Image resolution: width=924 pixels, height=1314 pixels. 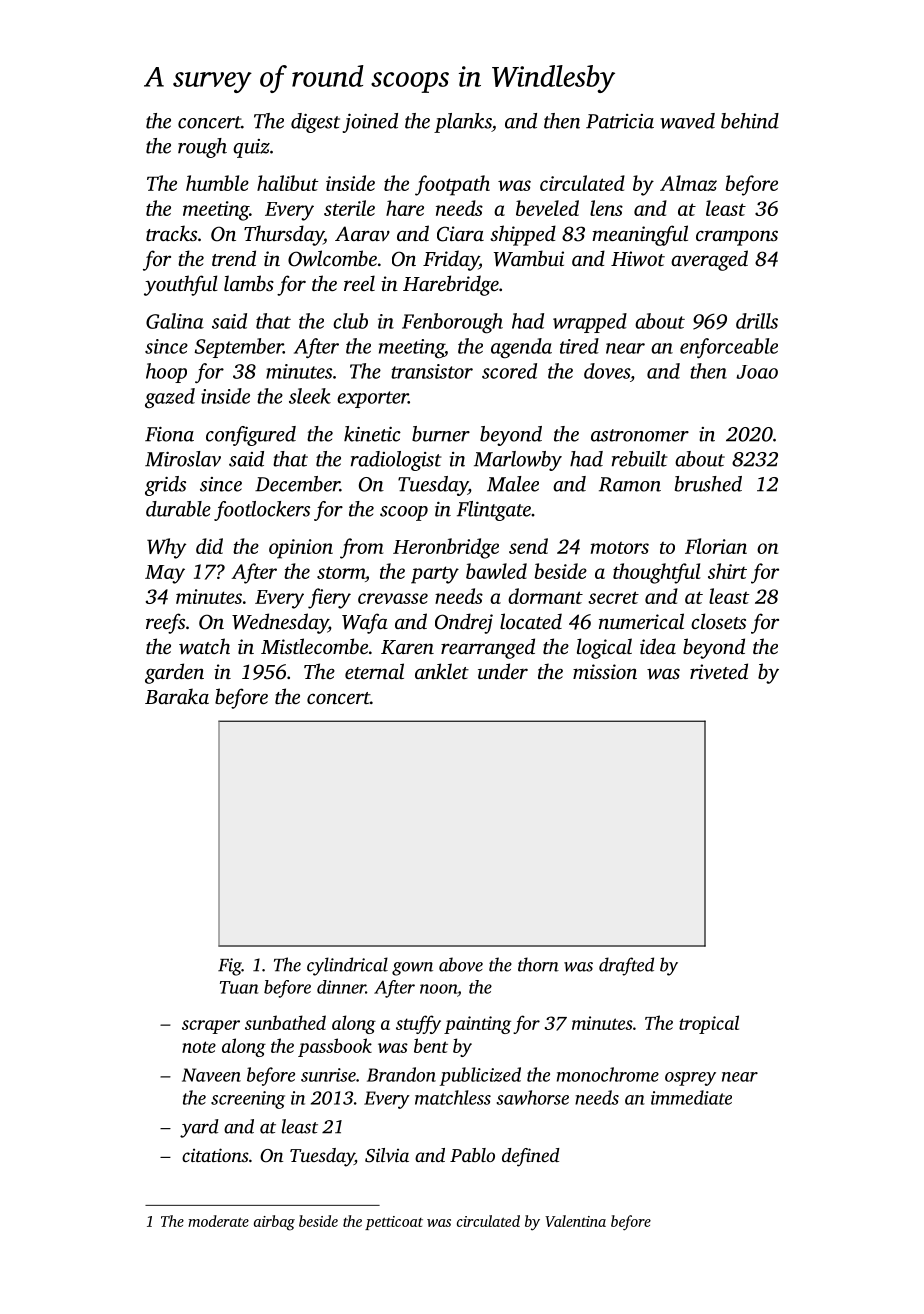 I want to click on mission, so click(x=605, y=671).
